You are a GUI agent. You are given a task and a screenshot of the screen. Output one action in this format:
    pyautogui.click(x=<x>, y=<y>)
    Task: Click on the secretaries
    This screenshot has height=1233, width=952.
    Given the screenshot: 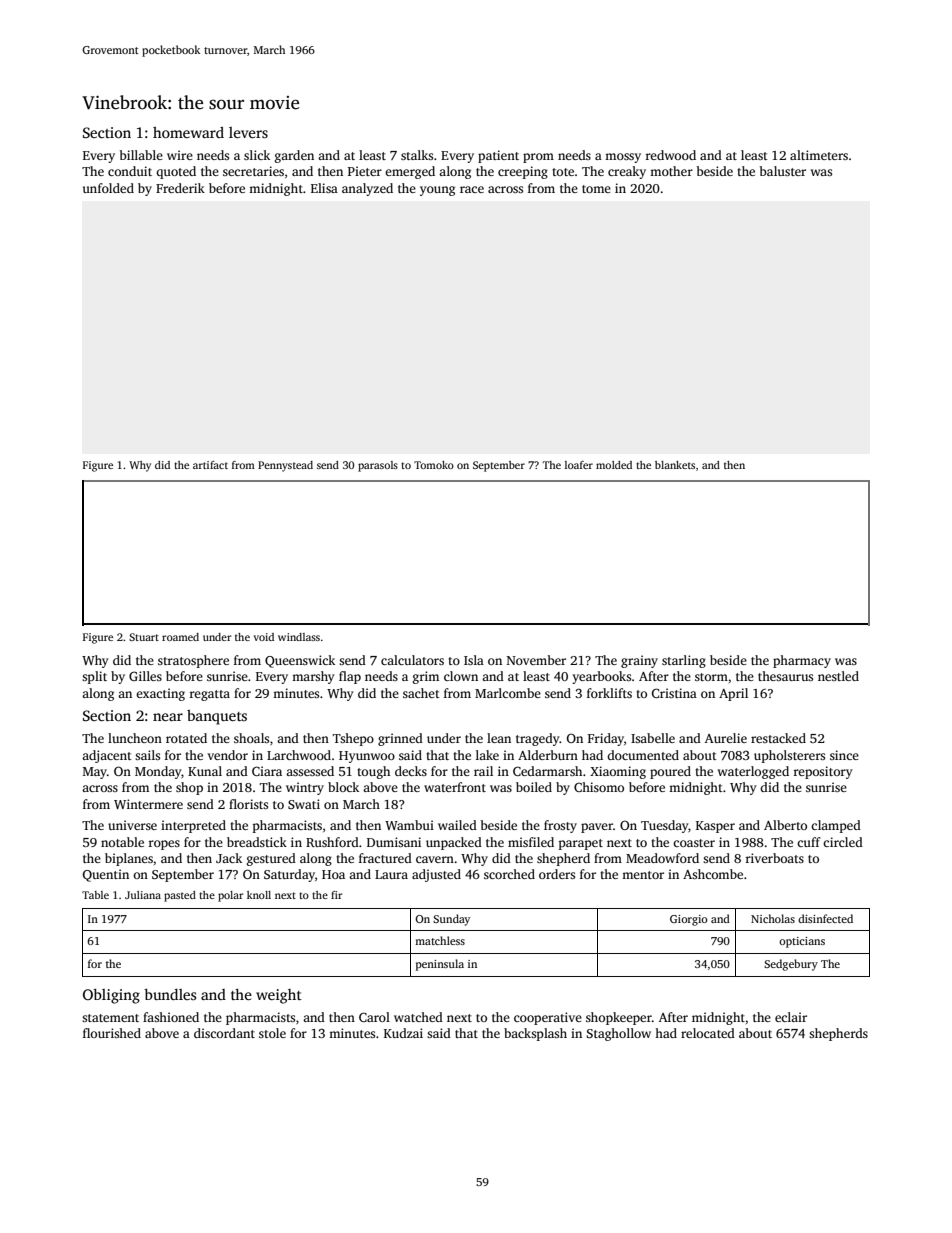 What is the action you would take?
    pyautogui.click(x=253, y=171)
